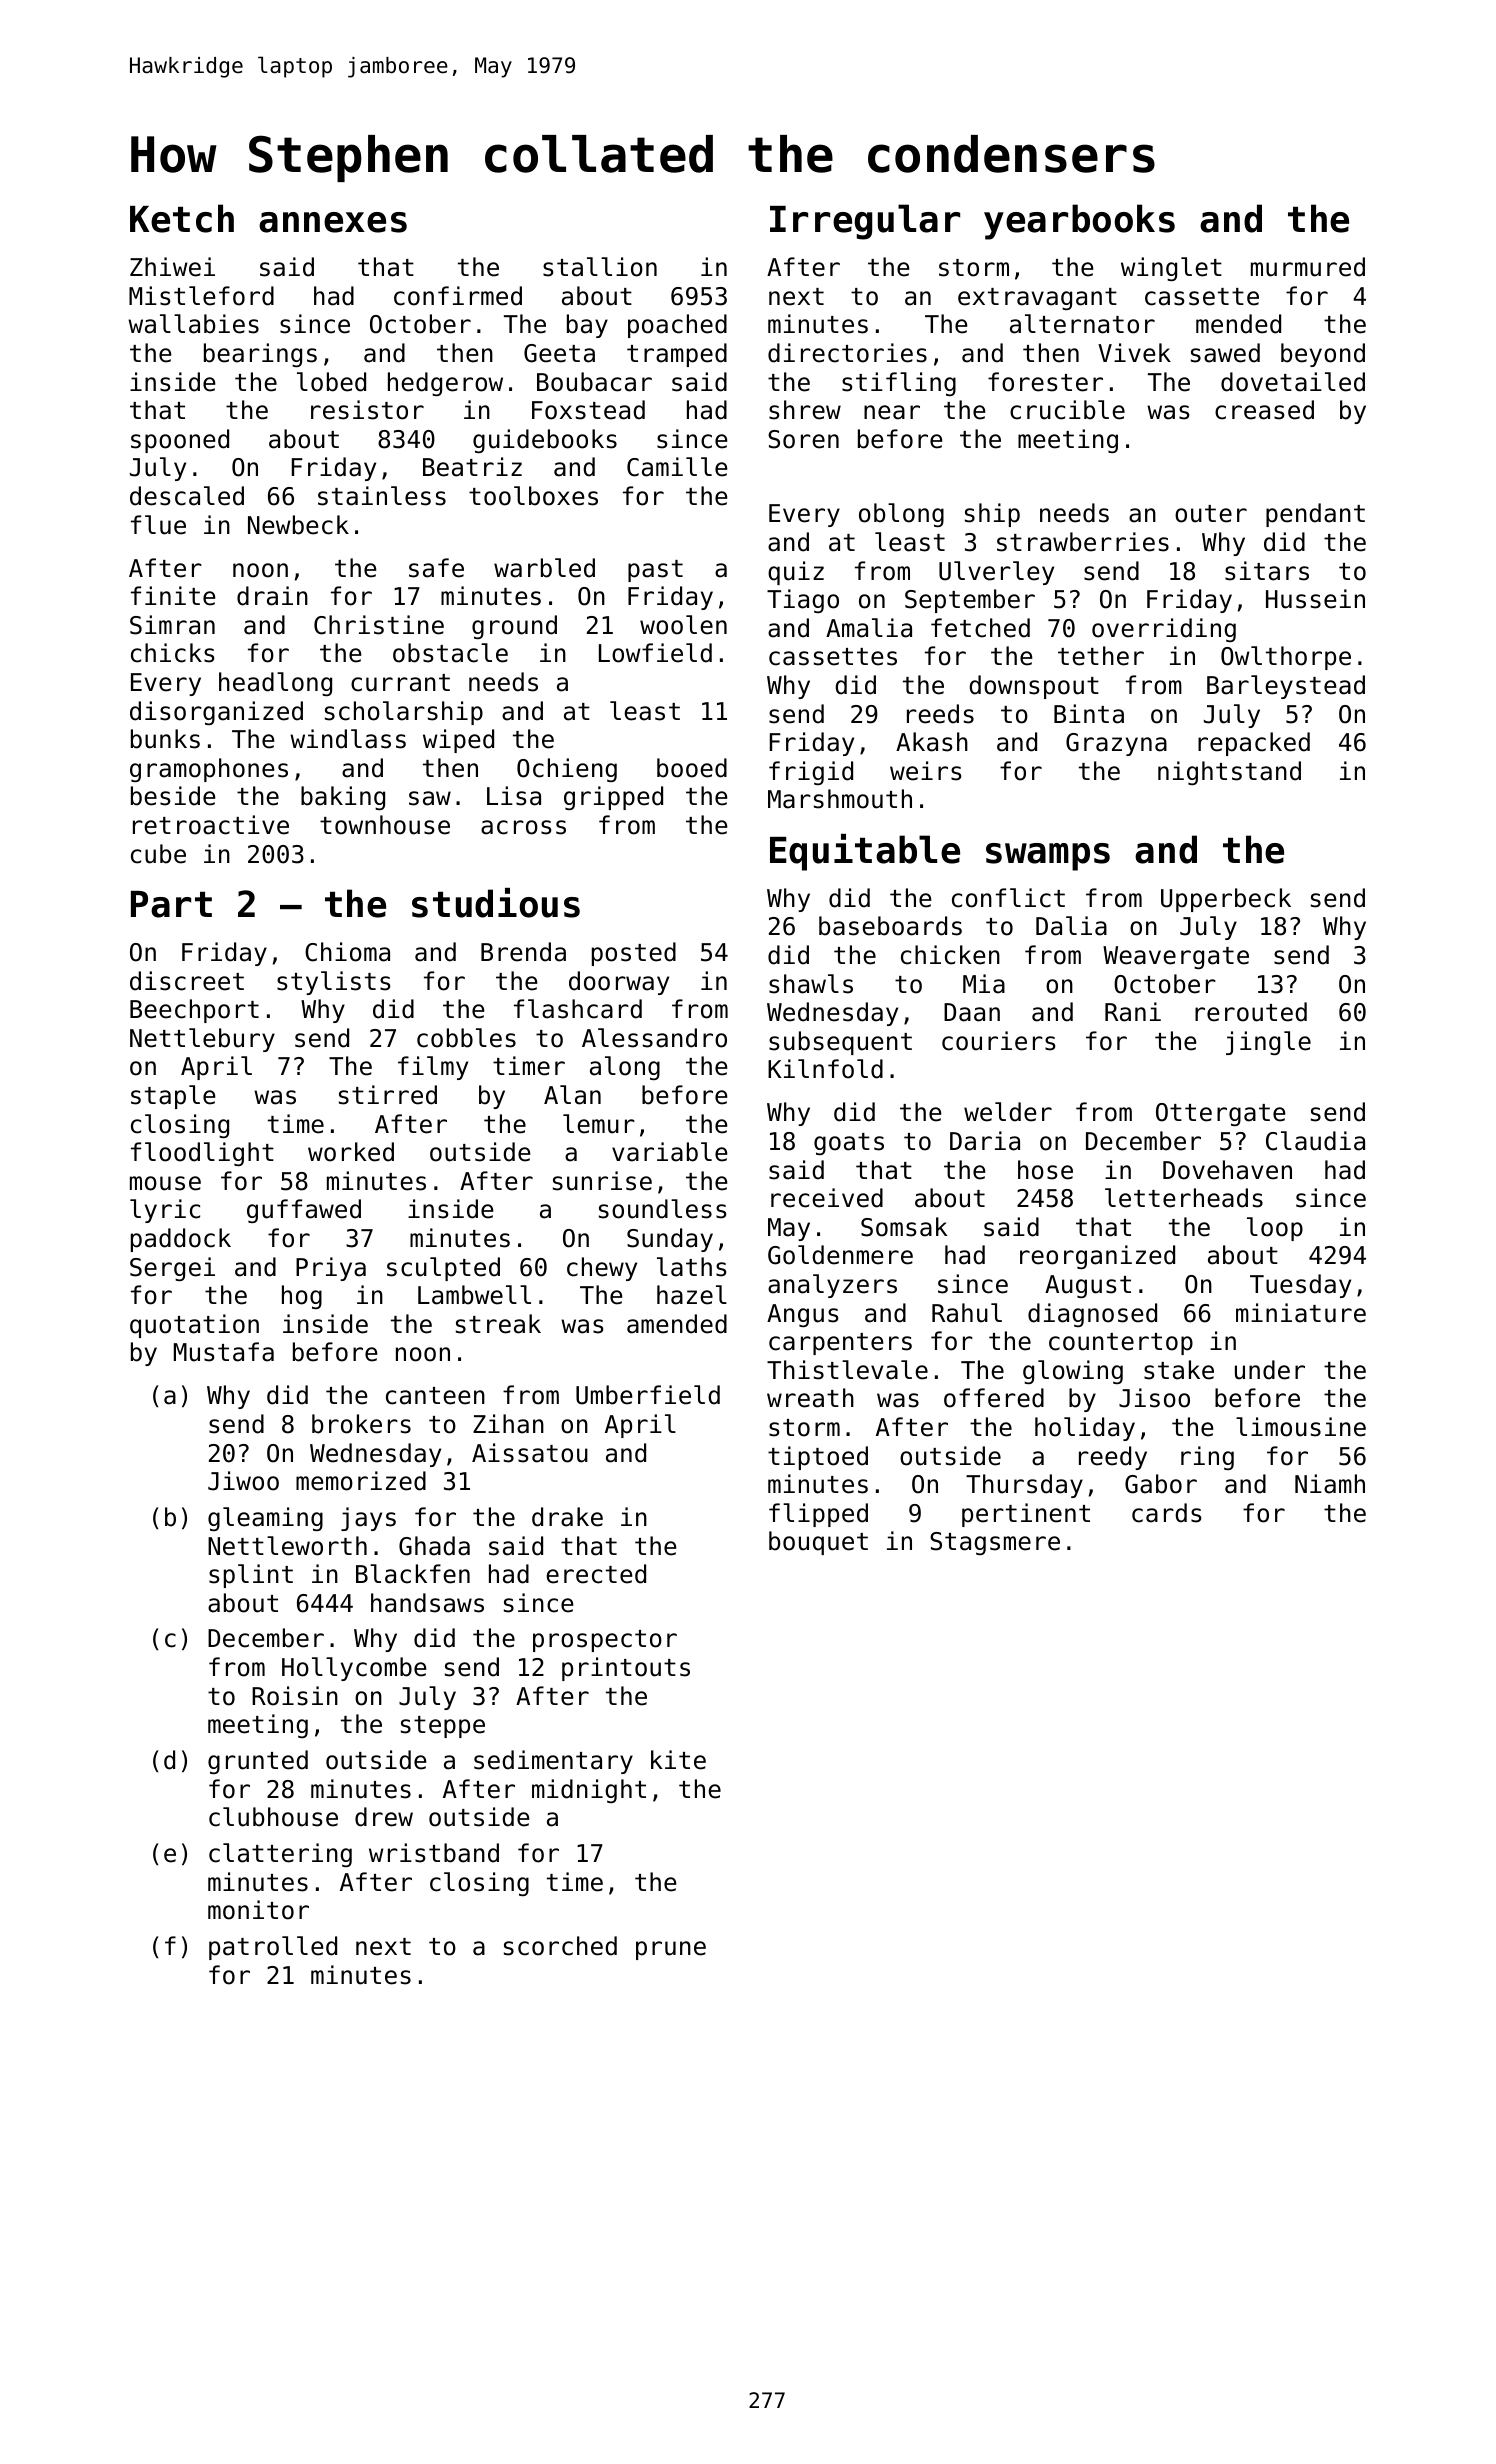  What do you see at coordinates (258, 1910) in the screenshot?
I see `monitor` at bounding box center [258, 1910].
